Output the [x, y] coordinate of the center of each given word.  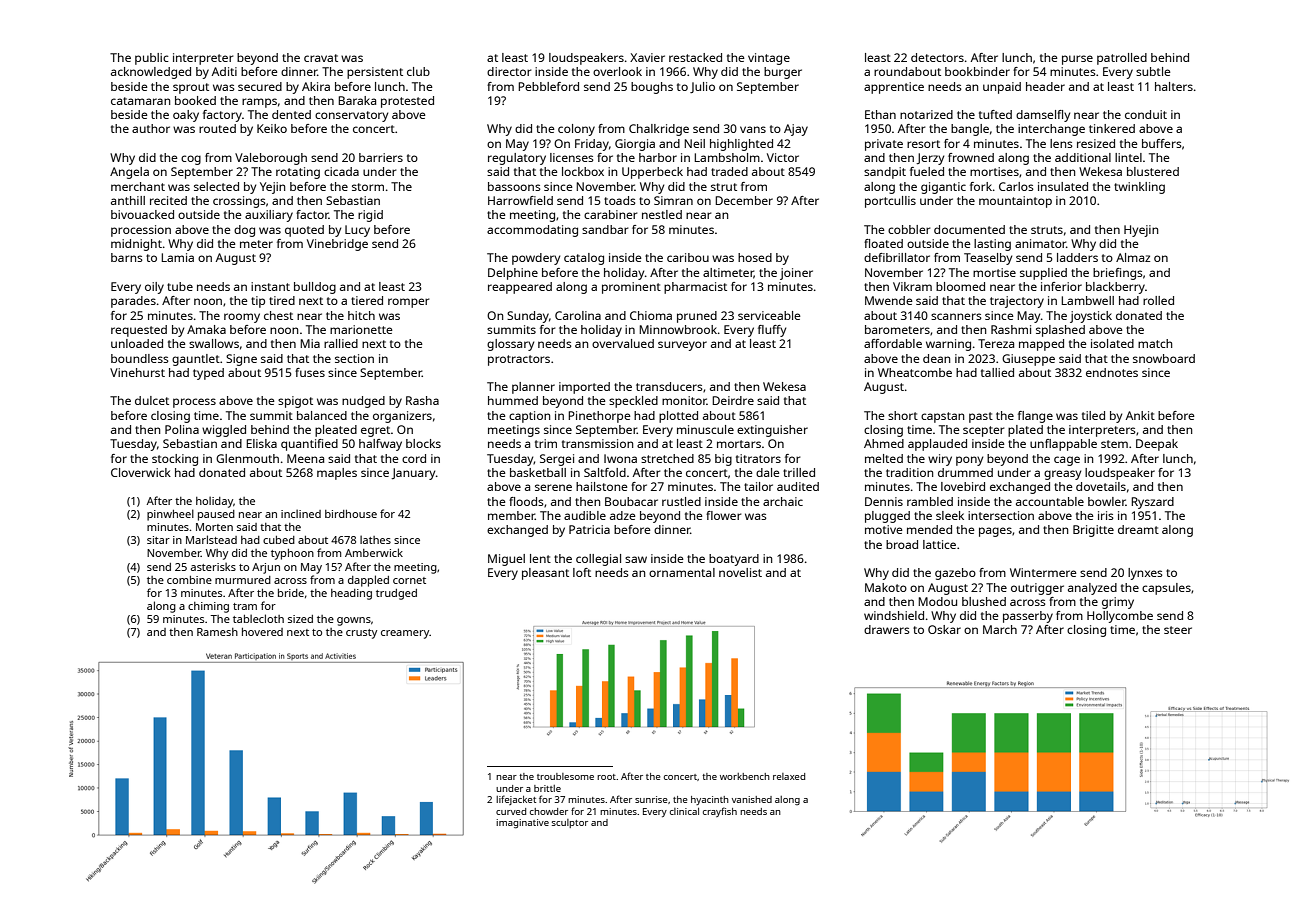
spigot [295, 402]
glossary [510, 345]
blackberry [1115, 288]
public [152, 59]
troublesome [565, 776]
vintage [769, 59]
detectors [937, 57]
